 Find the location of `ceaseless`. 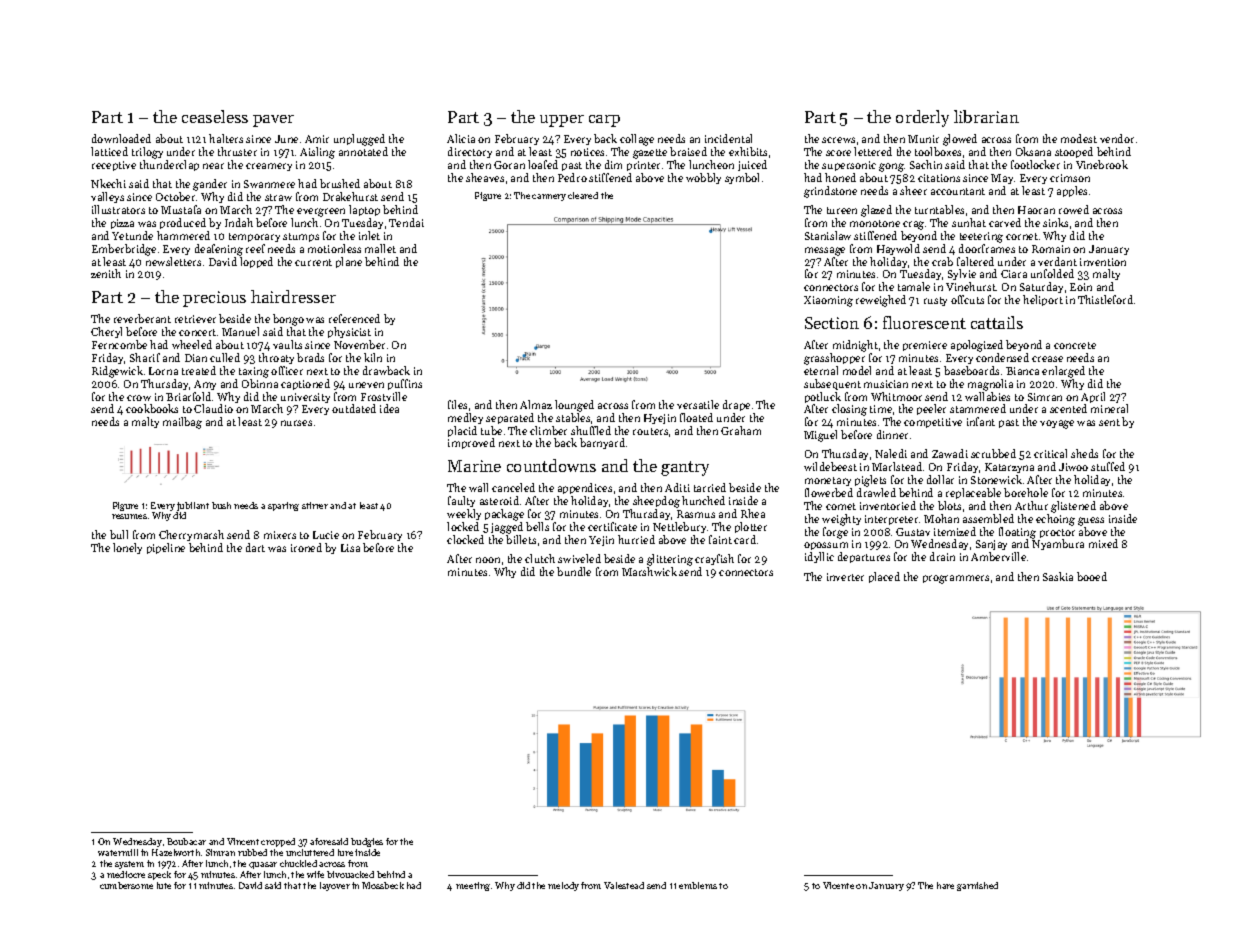

ceaseless is located at coordinates (215, 116).
